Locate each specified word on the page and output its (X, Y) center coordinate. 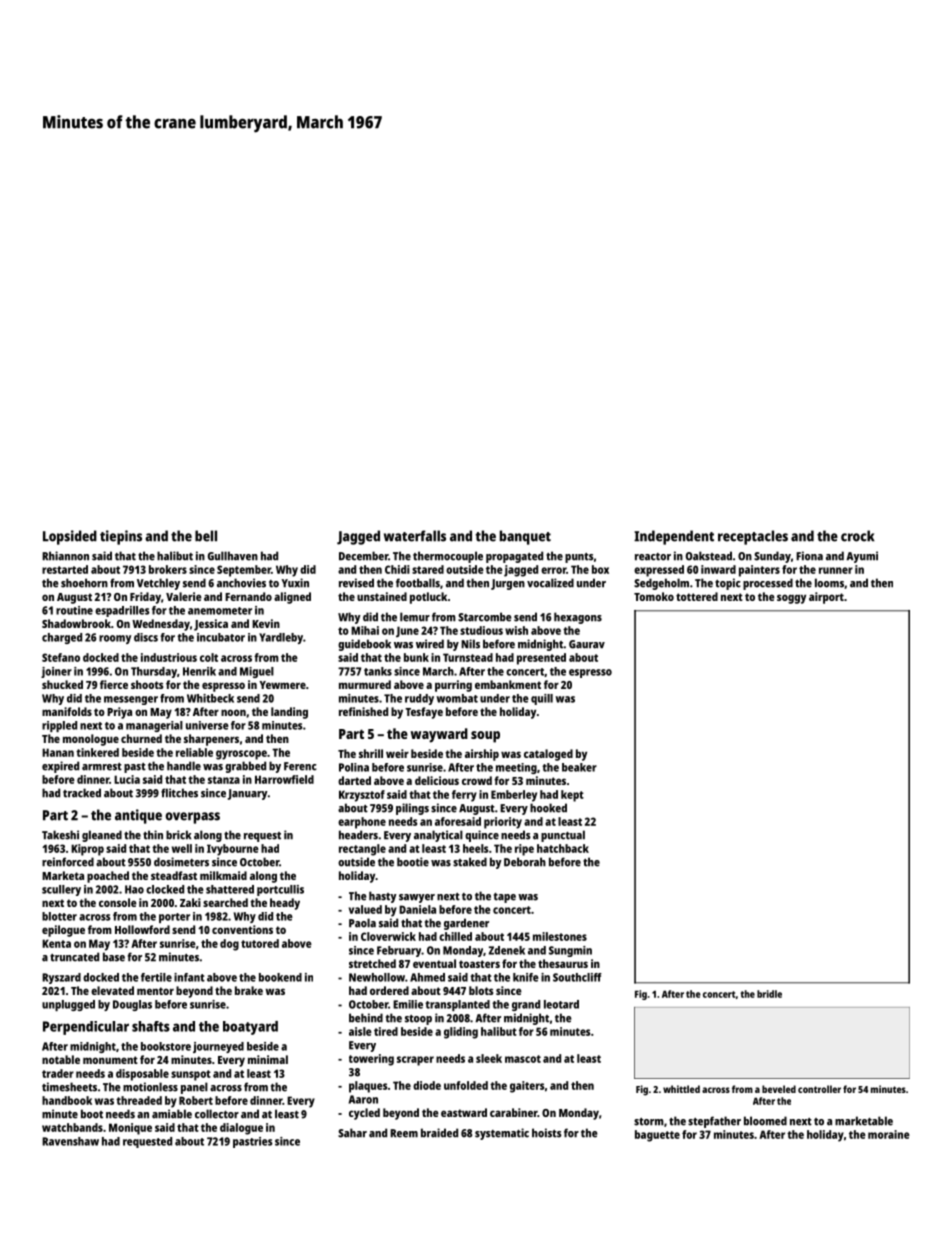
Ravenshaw (70, 1141)
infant (189, 977)
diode (427, 1085)
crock (858, 536)
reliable (194, 752)
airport (826, 598)
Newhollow (377, 977)
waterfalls (415, 536)
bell (206, 536)
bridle (769, 994)
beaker (579, 767)
